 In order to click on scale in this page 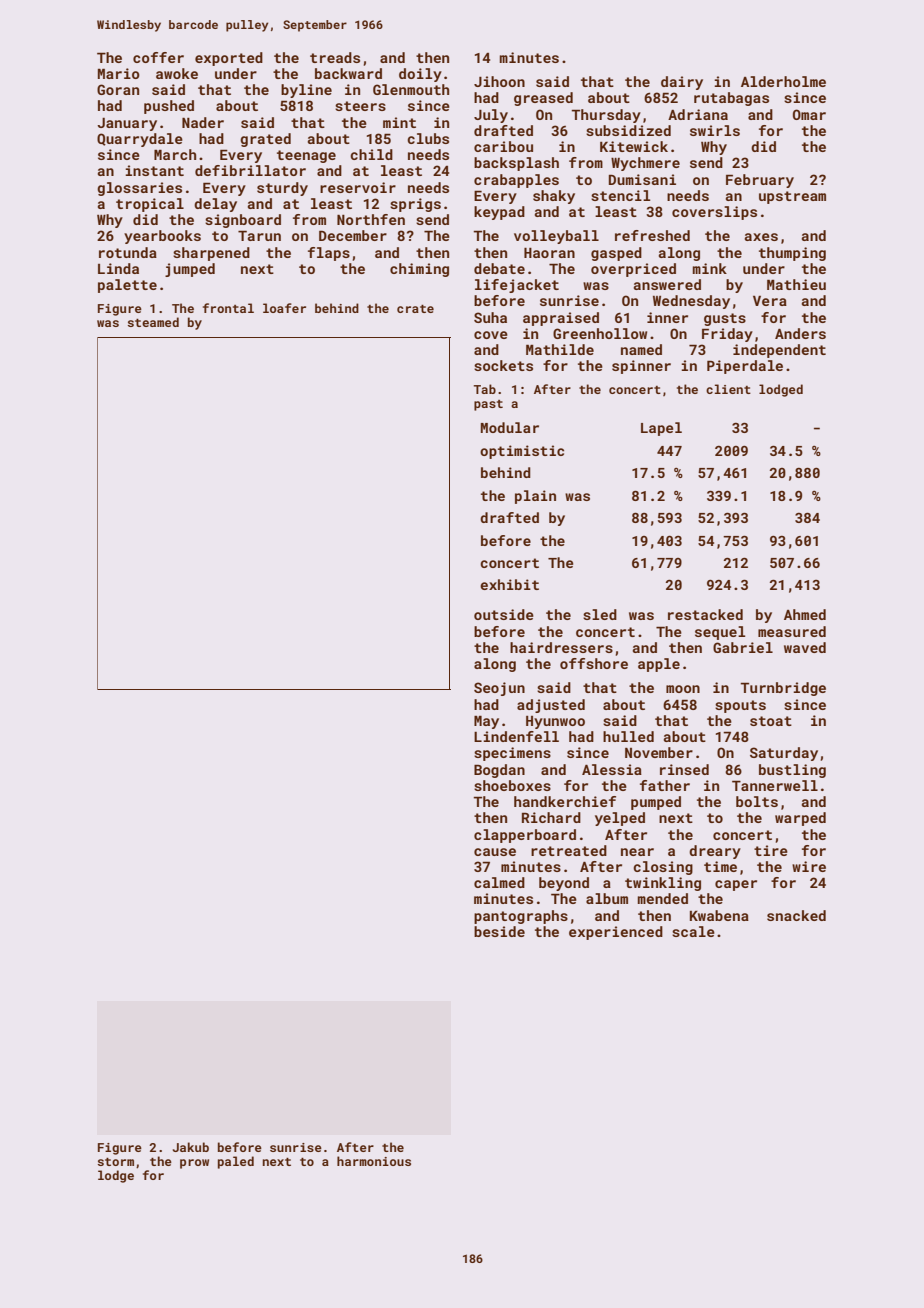, I will do `click(693, 931)`.
